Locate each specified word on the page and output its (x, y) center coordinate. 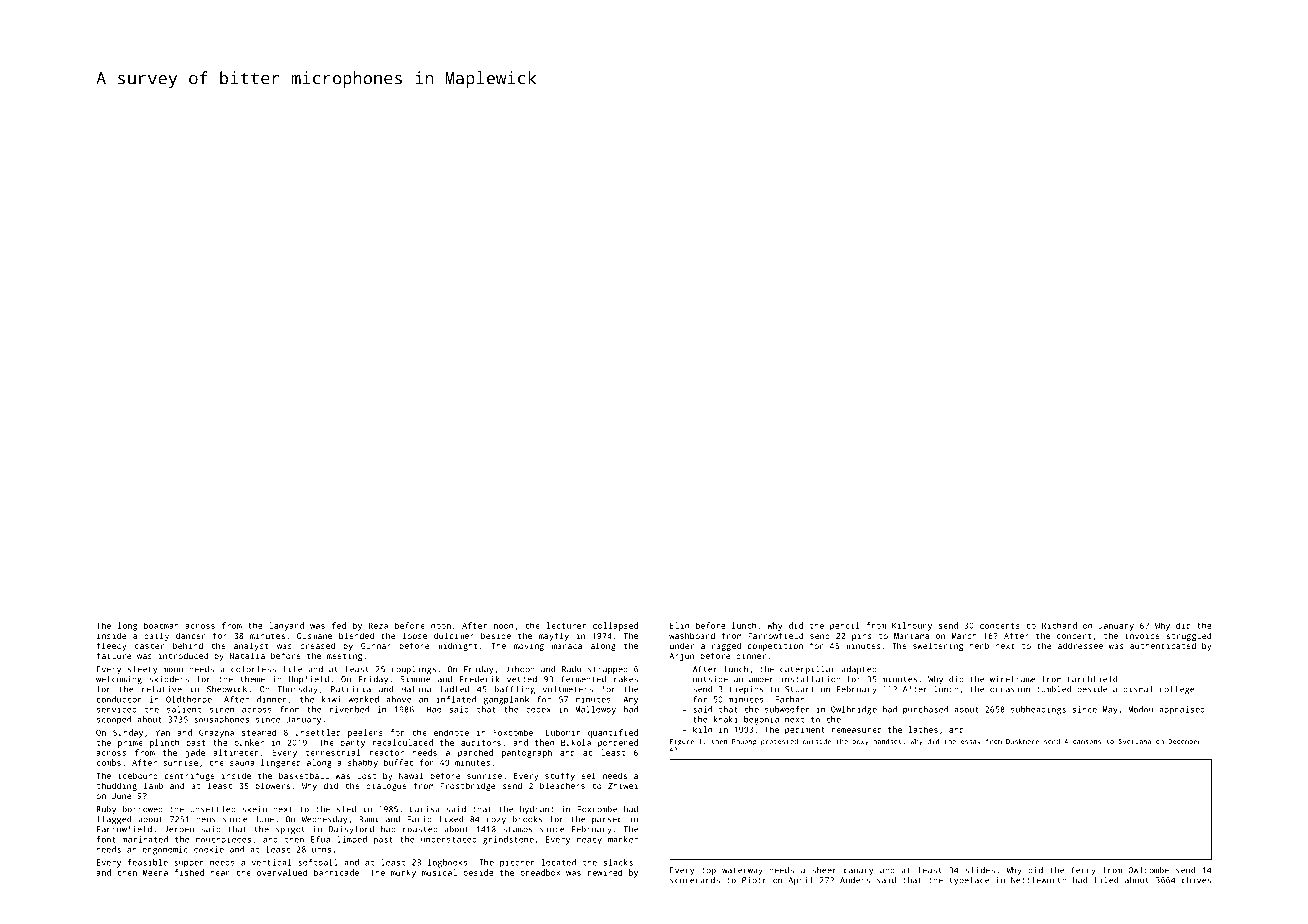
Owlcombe (1148, 870)
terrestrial (333, 752)
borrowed (143, 809)
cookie (209, 849)
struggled (1188, 636)
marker (623, 839)
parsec (607, 820)
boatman (161, 625)
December (1184, 741)
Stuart (799, 689)
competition (775, 646)
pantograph (527, 753)
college (1177, 690)
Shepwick (227, 690)
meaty (589, 841)
